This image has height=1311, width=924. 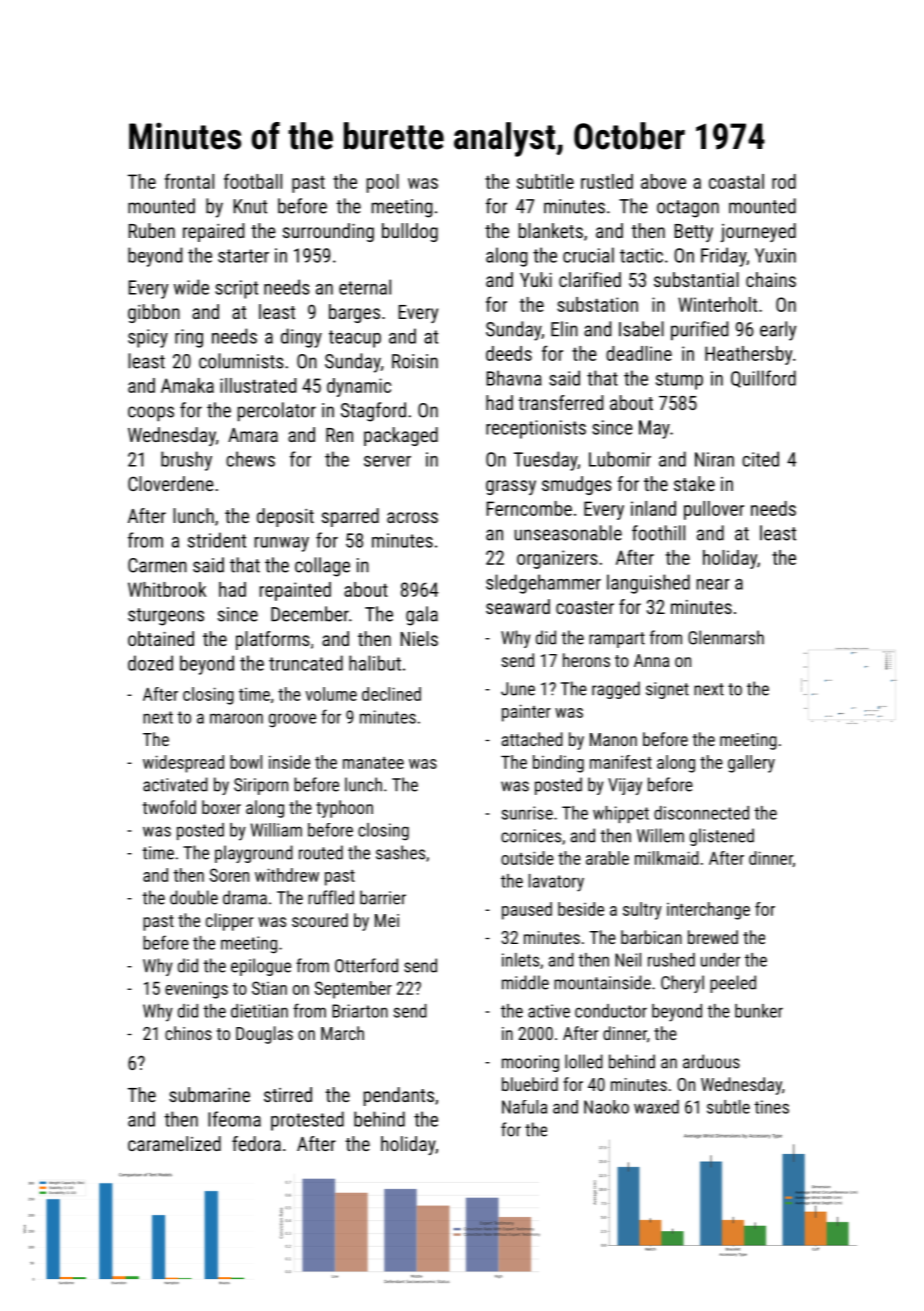 I want to click on dietitian, so click(x=259, y=1011).
